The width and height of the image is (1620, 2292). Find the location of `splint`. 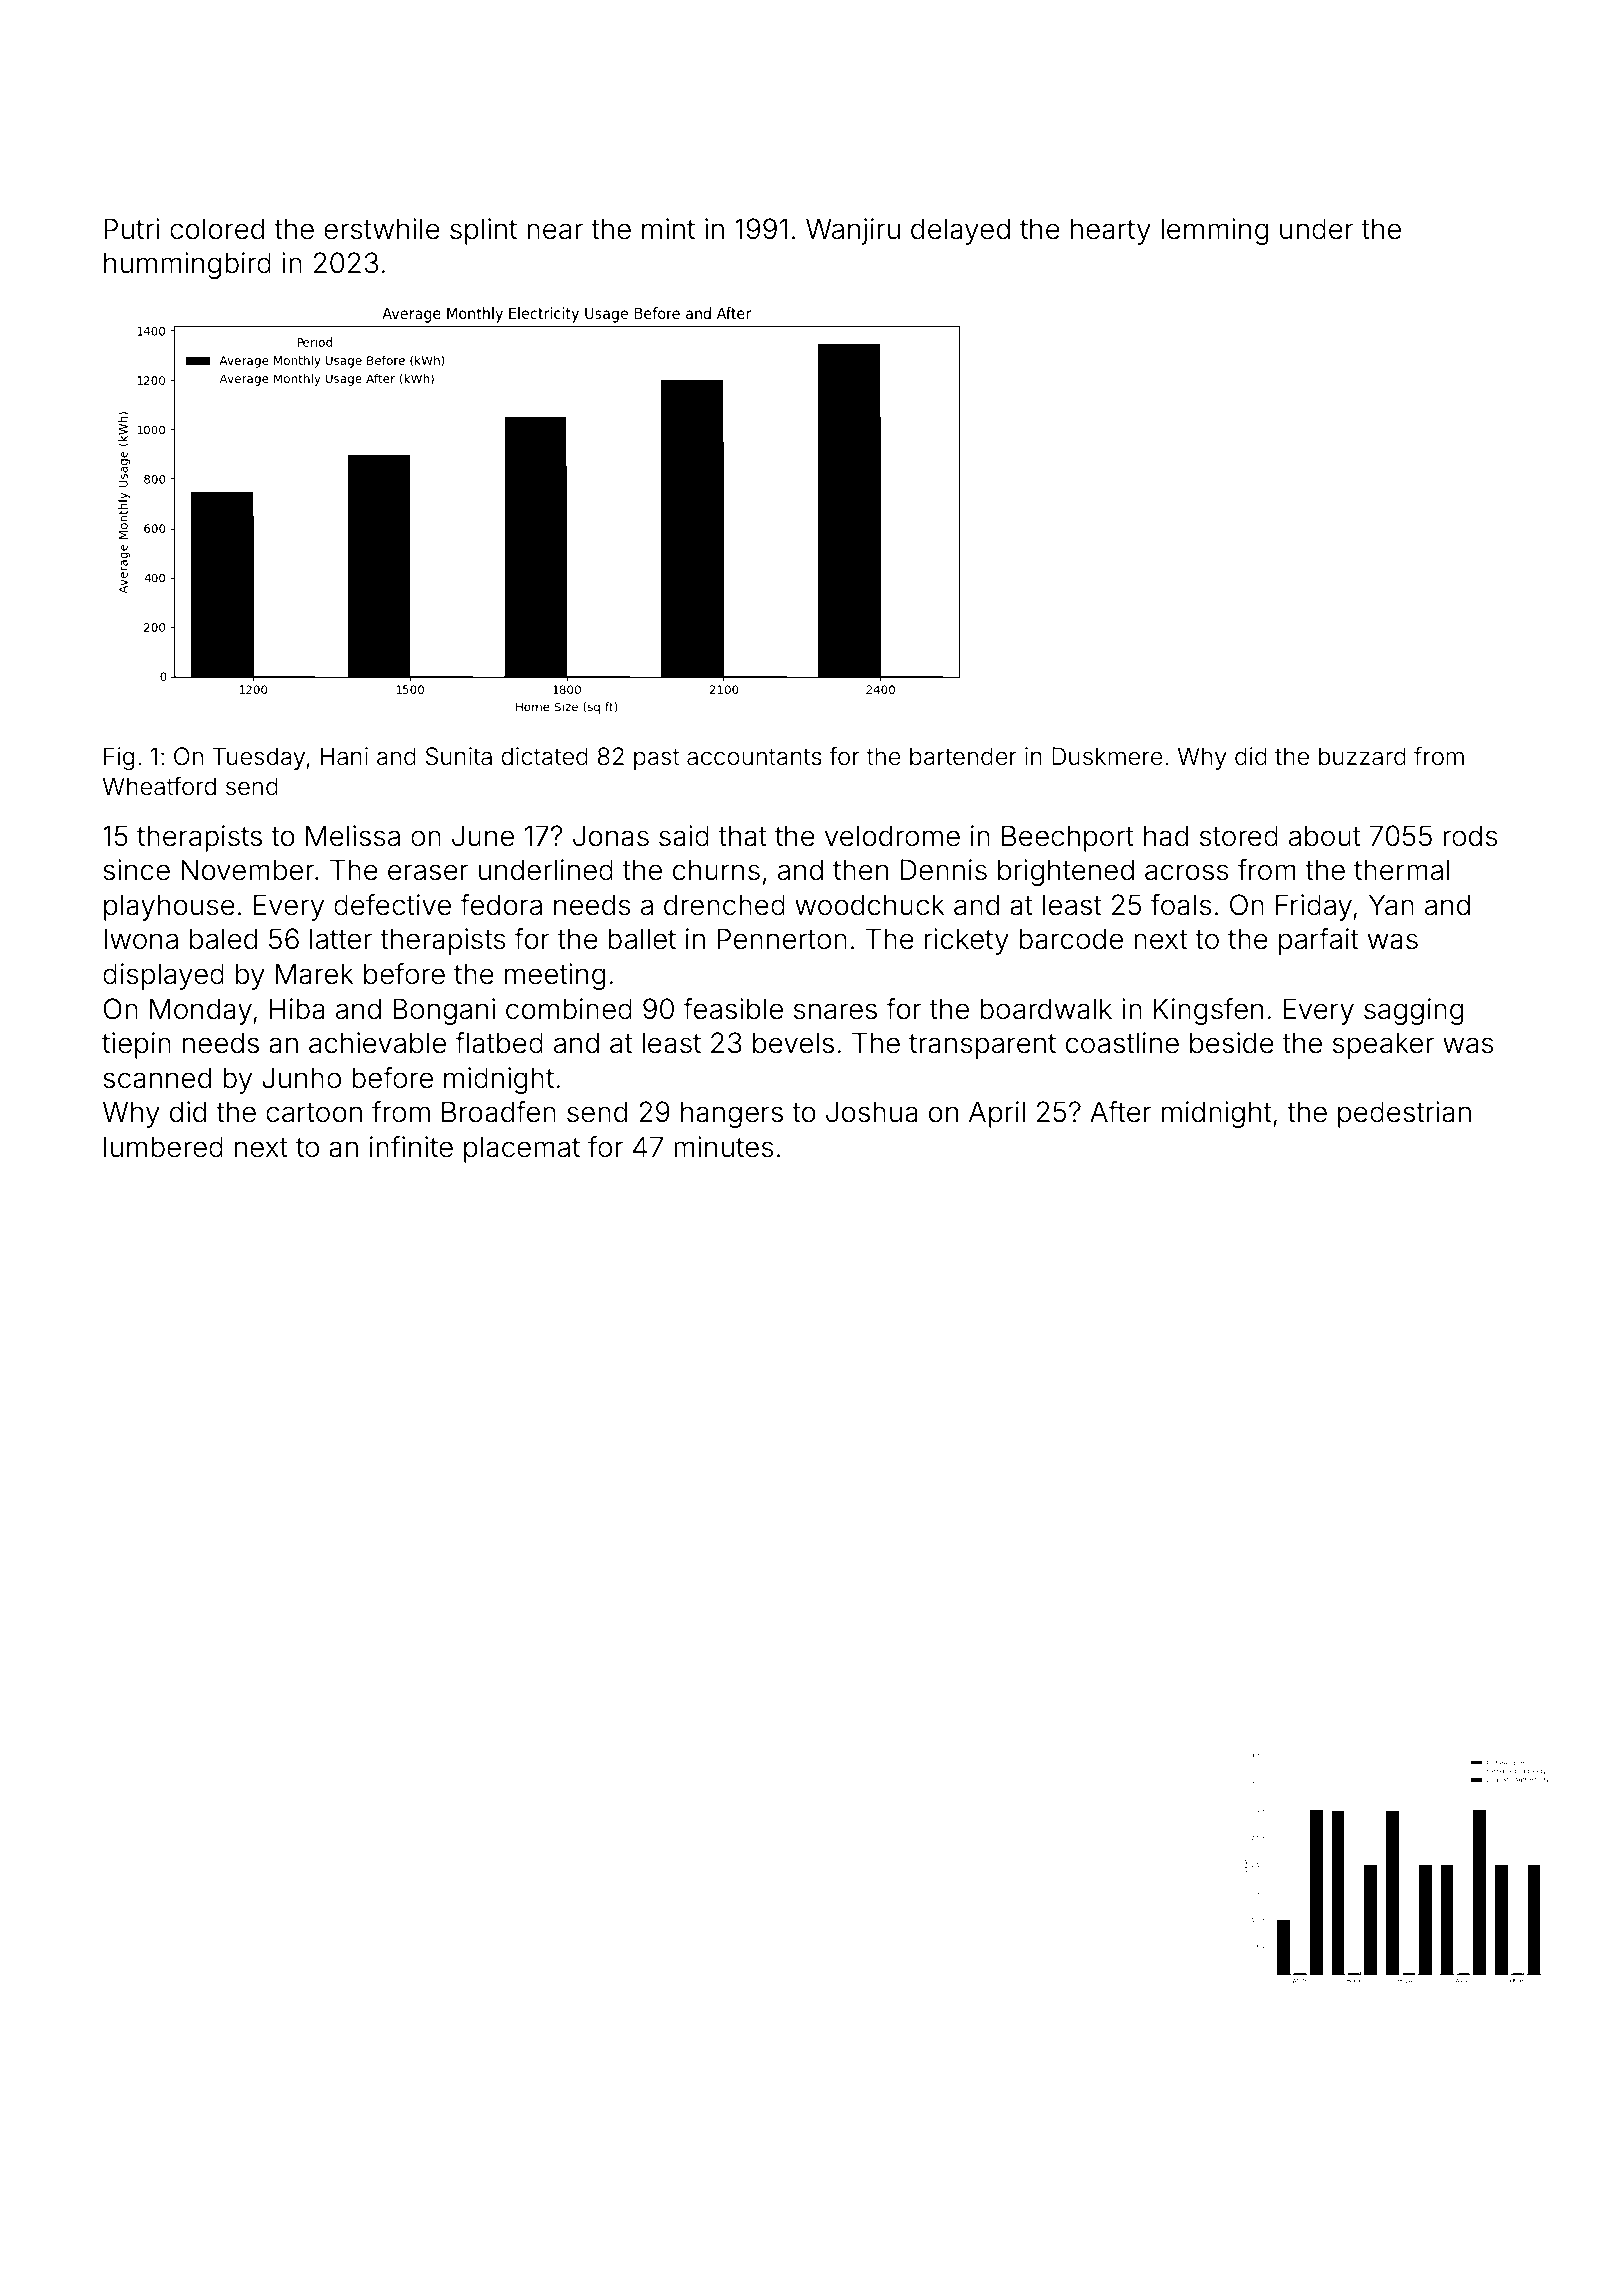

splint is located at coordinates (483, 231).
